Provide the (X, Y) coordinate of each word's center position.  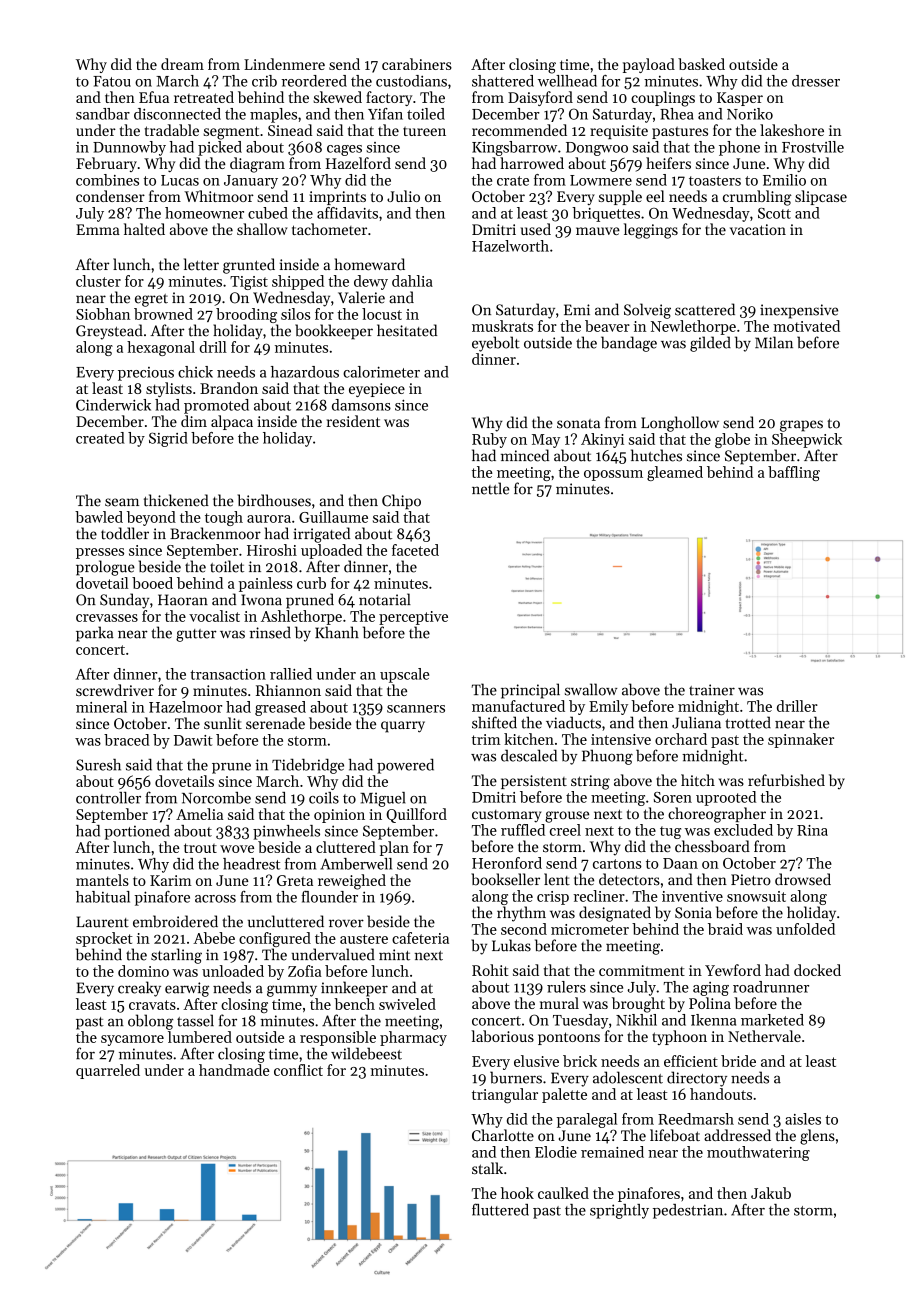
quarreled (108, 1071)
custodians (411, 81)
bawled (99, 517)
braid (725, 929)
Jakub (771, 1193)
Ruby (489, 440)
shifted (494, 722)
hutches (656, 455)
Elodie (556, 1152)
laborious (502, 1036)
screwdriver (115, 690)
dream (182, 64)
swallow (591, 689)
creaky (139, 989)
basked (701, 64)
